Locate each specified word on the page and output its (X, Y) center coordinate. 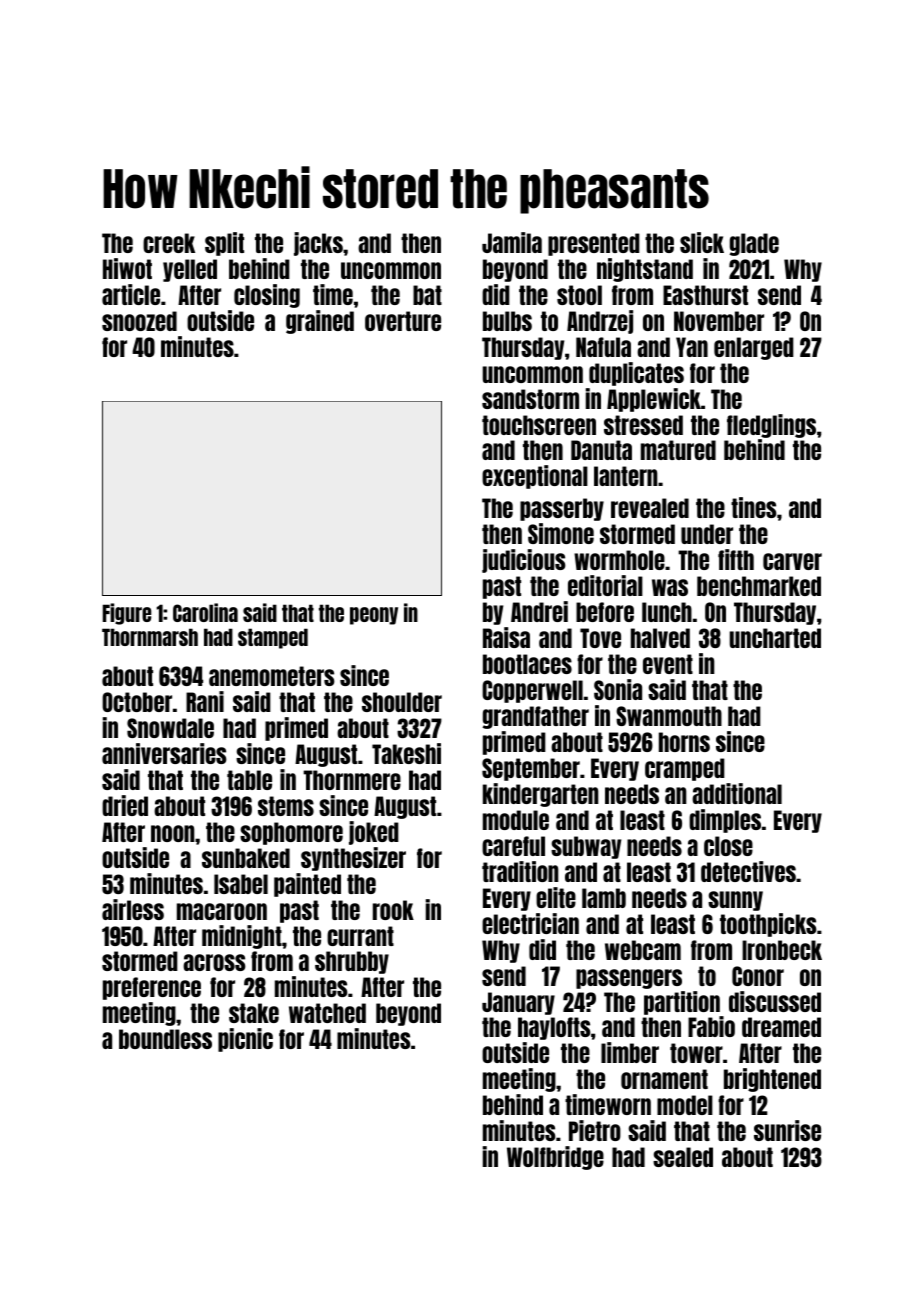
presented (594, 244)
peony (374, 616)
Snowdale (170, 728)
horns (684, 742)
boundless (165, 1039)
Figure (127, 614)
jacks (318, 244)
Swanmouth (669, 716)
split (224, 244)
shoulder (402, 702)
